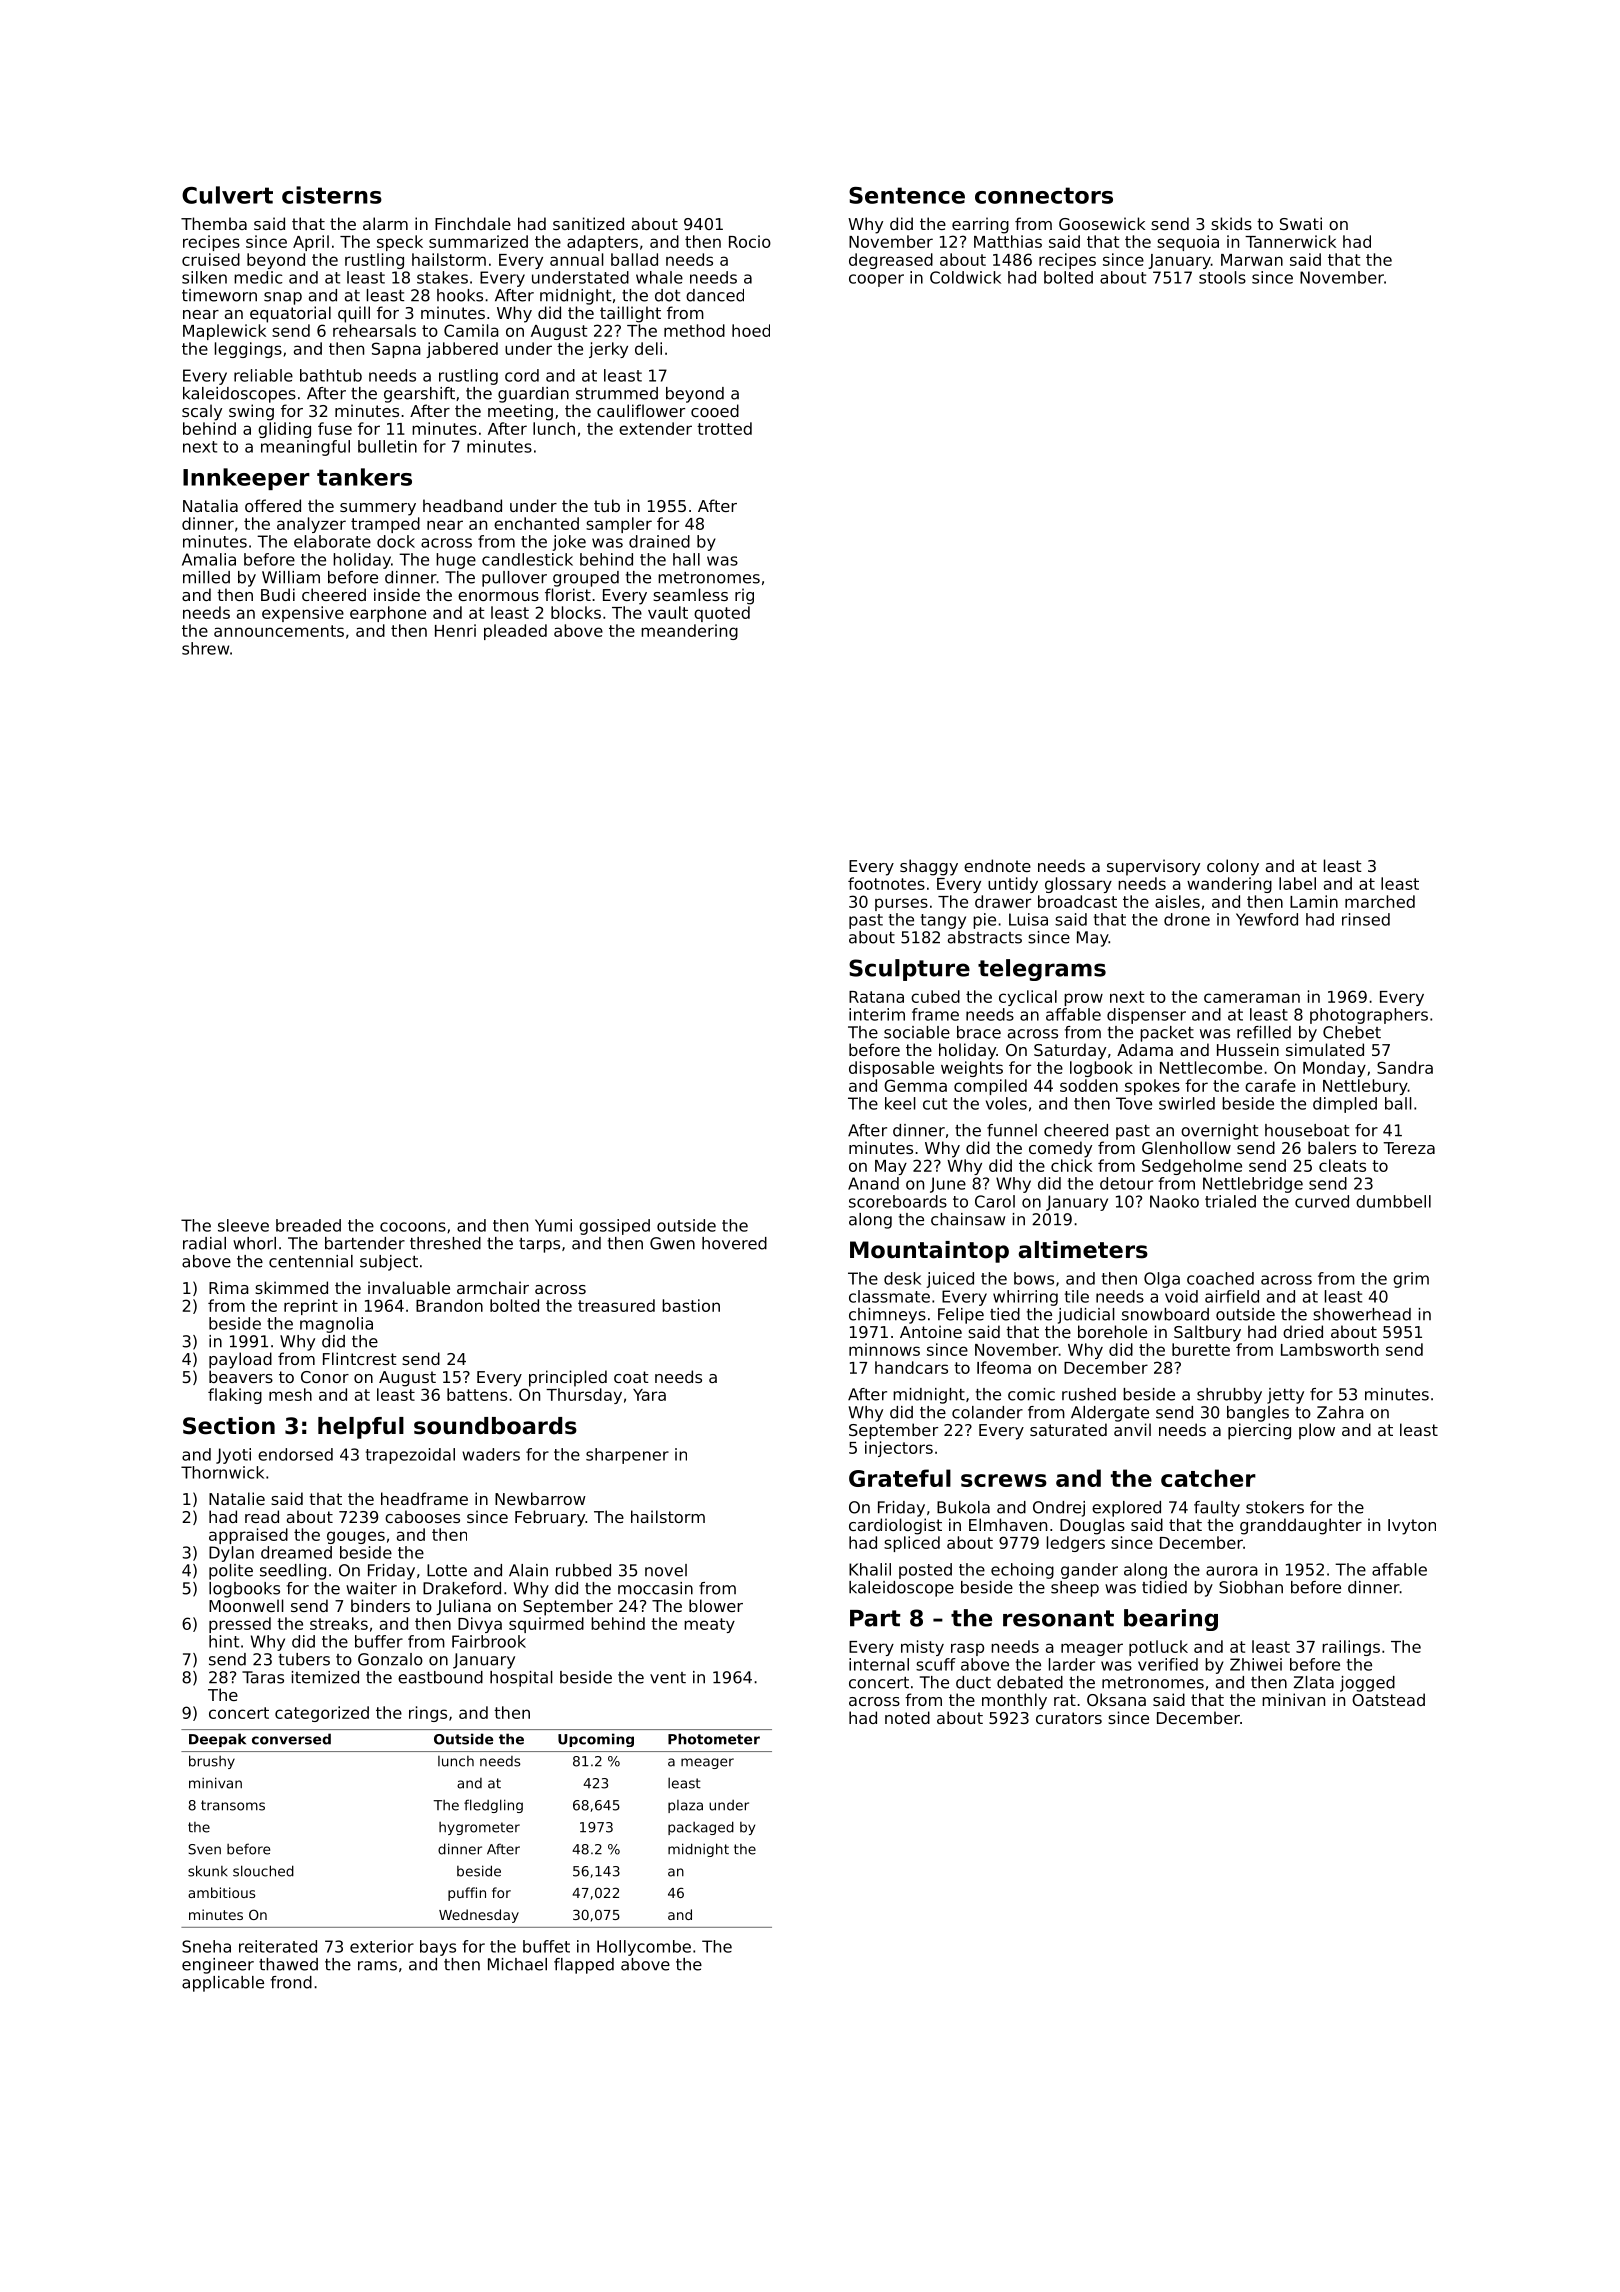 Image resolution: width=1620 pixels, height=2292 pixels. What do you see at coordinates (907, 195) in the screenshot?
I see `Sentence` at bounding box center [907, 195].
